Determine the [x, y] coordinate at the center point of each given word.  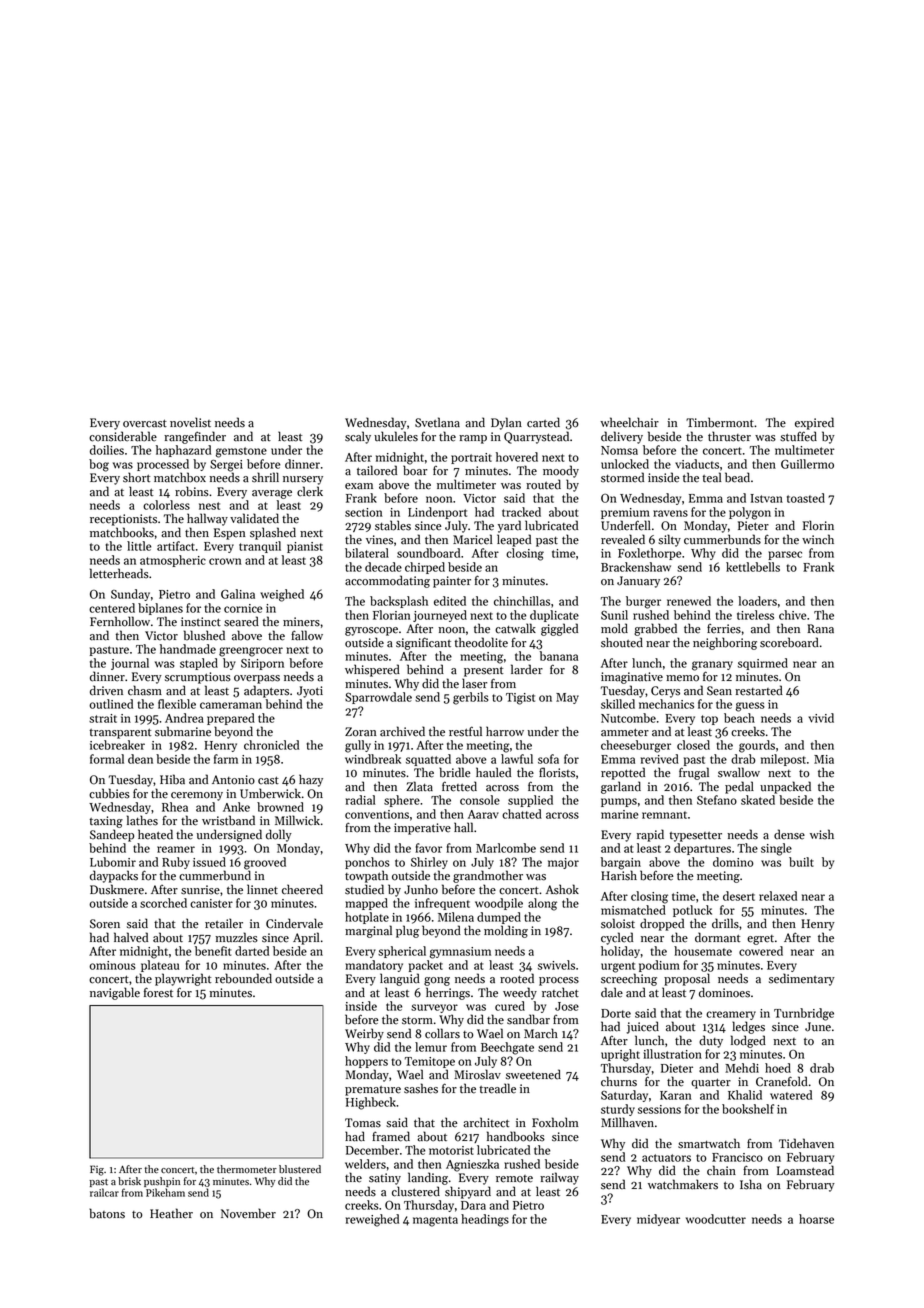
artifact [176, 546]
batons [107, 1213]
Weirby [364, 1034]
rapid [650, 835]
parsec [785, 555]
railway [559, 1178]
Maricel [472, 539]
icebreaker [117, 745]
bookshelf [748, 1109]
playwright [183, 979]
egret [760, 940]
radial [360, 800]
